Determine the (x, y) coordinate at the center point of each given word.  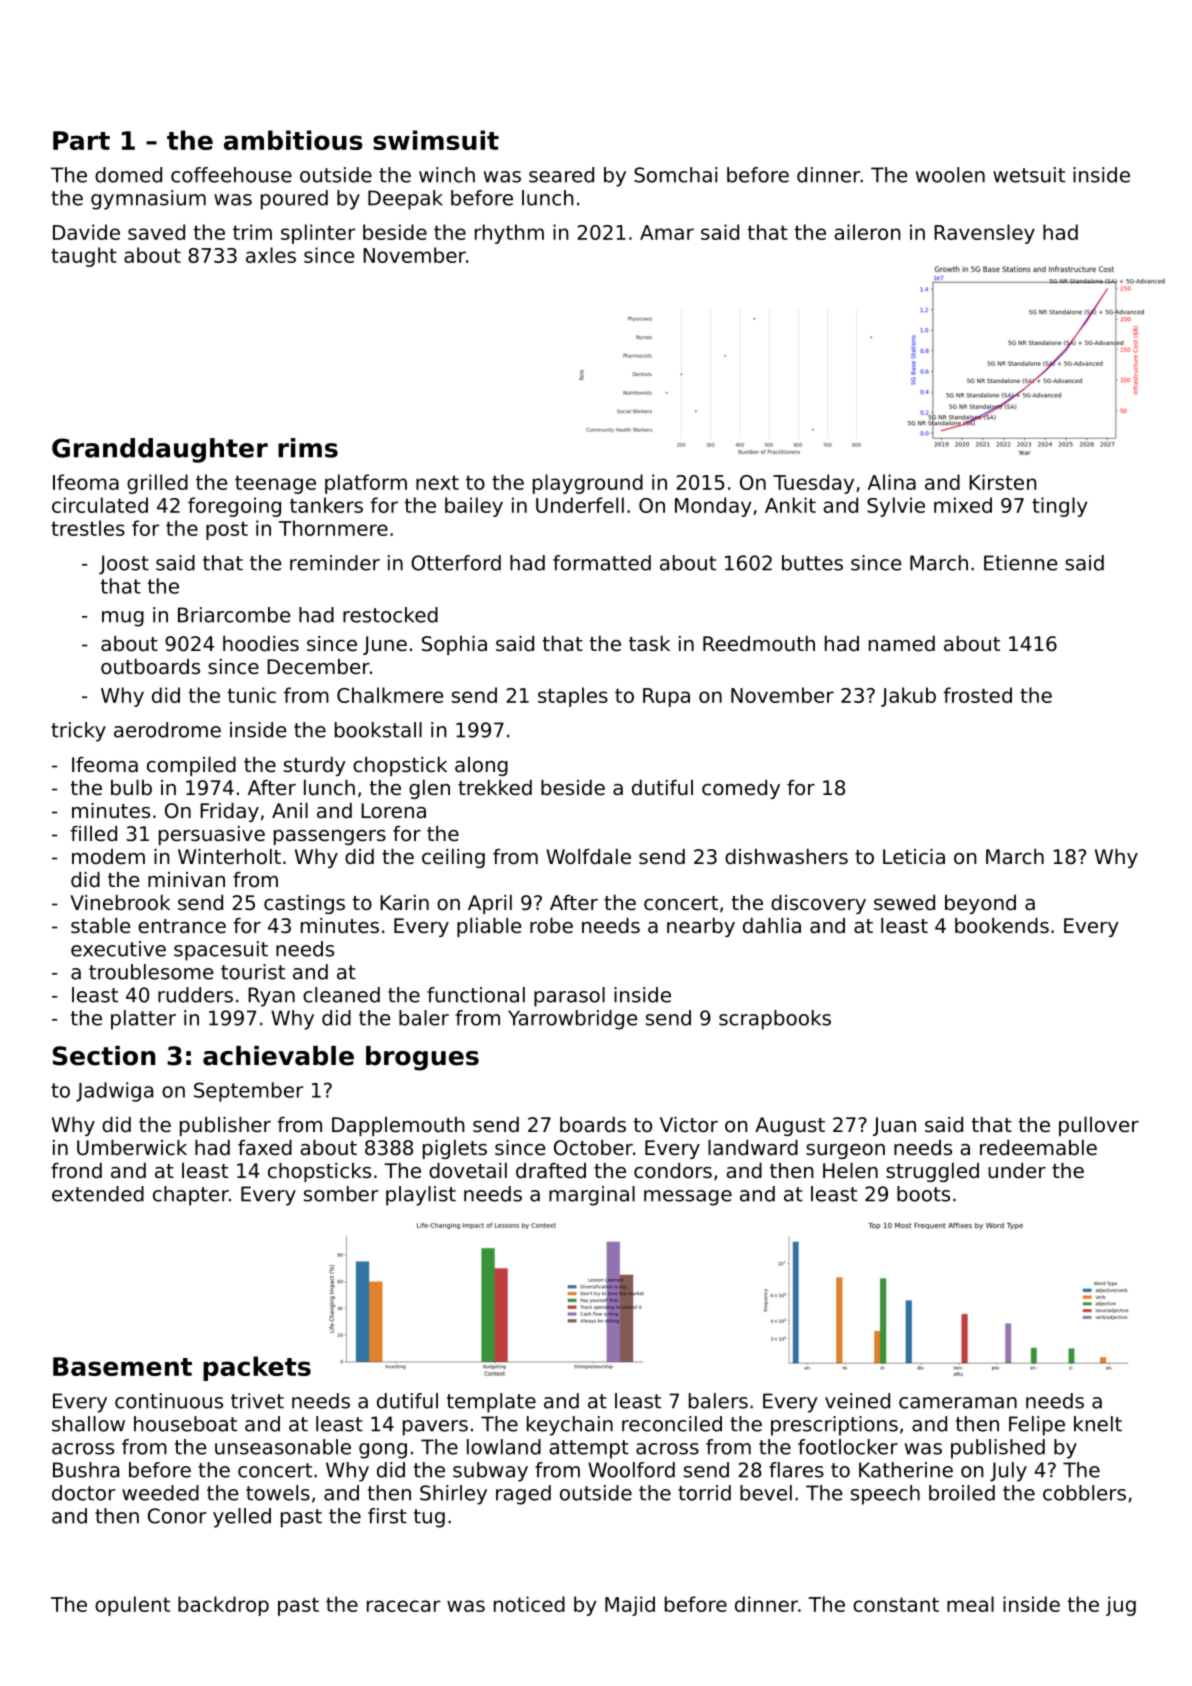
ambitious (293, 140)
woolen (950, 175)
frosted (977, 695)
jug (1121, 1606)
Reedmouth (759, 644)
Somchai (675, 175)
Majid (630, 1606)
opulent (132, 1606)
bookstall (378, 730)
